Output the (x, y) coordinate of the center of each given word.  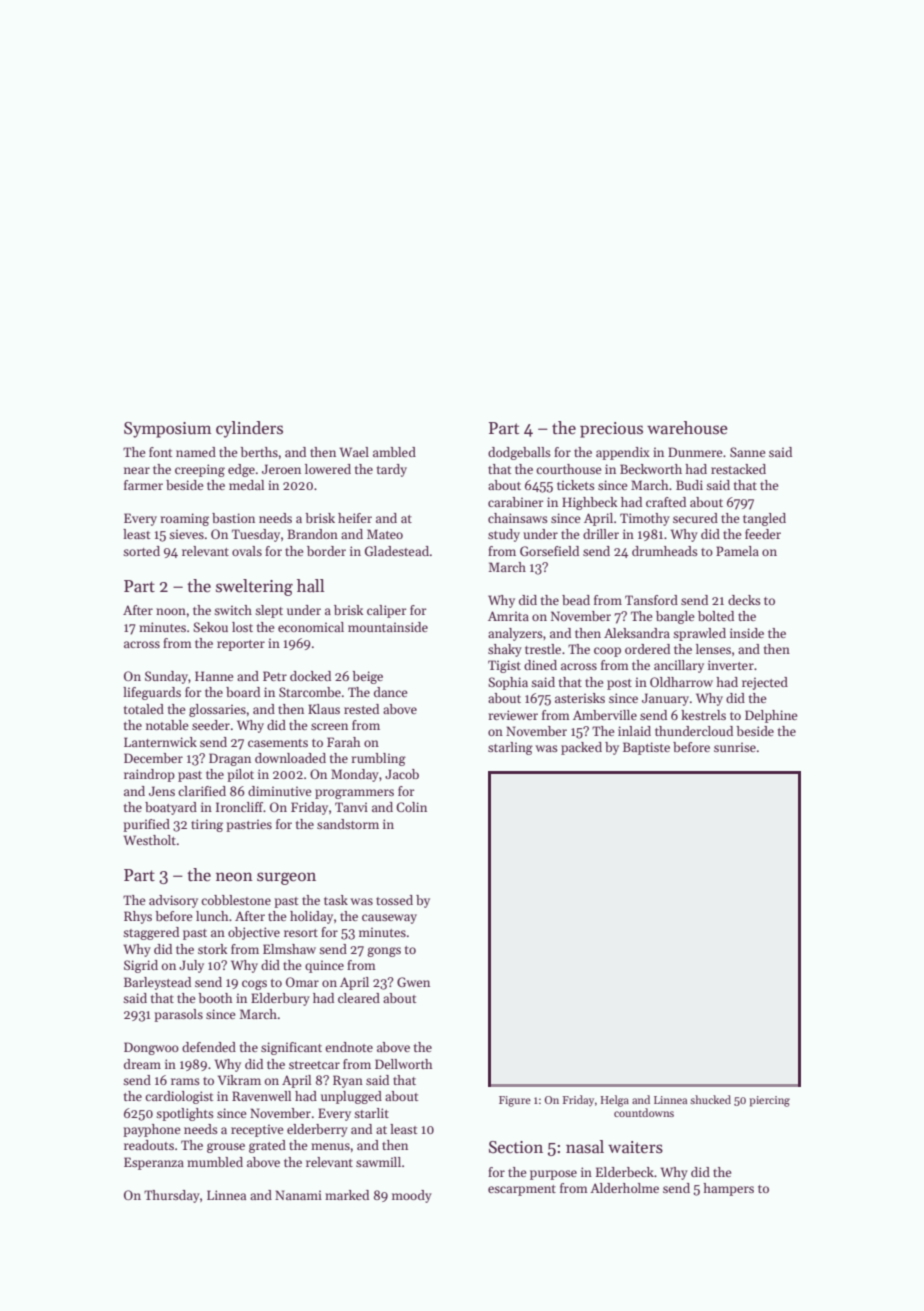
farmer (143, 485)
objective (254, 933)
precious (611, 430)
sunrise (735, 747)
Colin (411, 807)
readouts (149, 1145)
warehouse (687, 428)
